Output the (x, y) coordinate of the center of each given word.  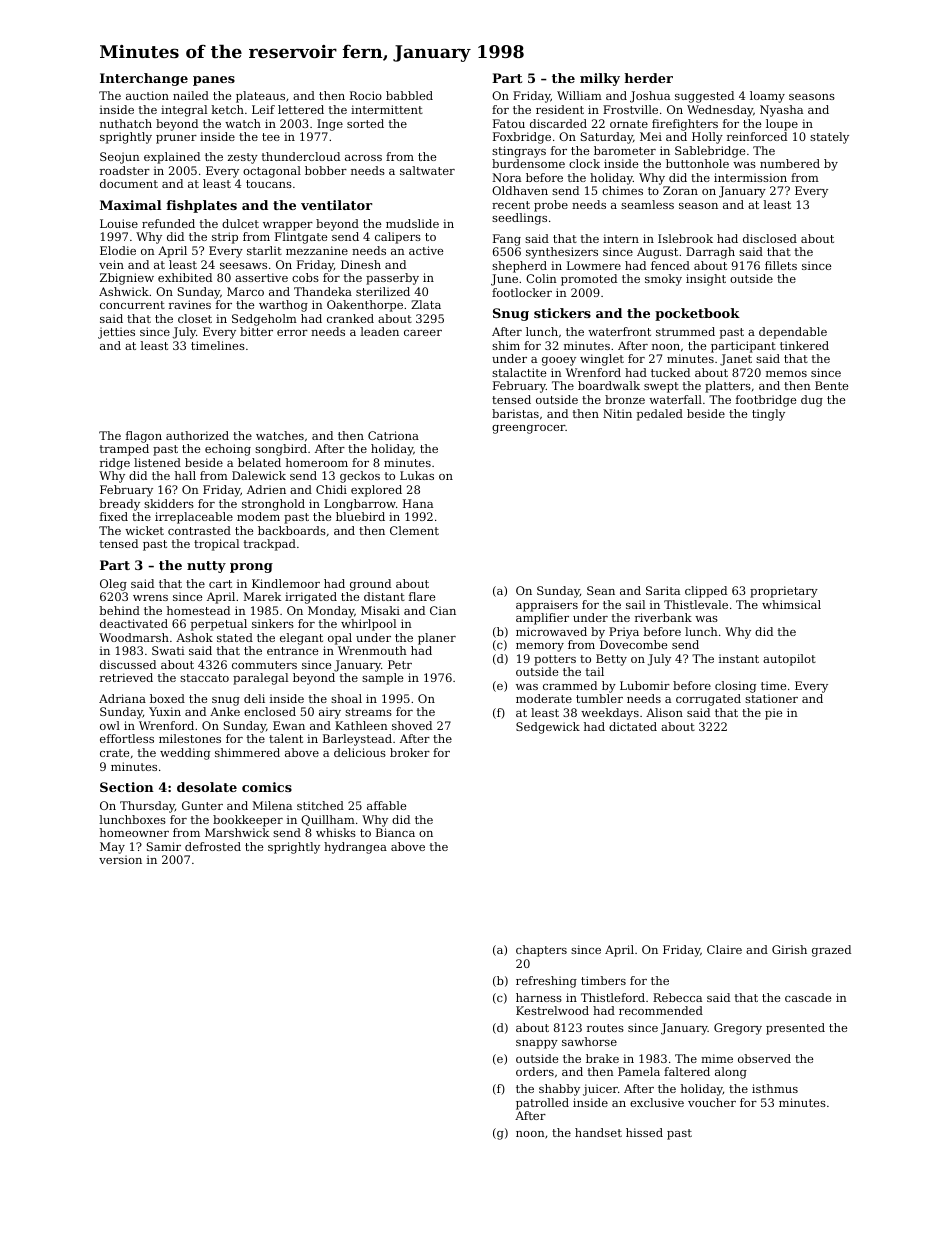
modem (258, 516)
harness (539, 997)
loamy (767, 97)
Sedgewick (548, 728)
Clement (414, 530)
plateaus (260, 97)
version (120, 859)
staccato (204, 678)
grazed (831, 951)
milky (600, 79)
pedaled (660, 415)
